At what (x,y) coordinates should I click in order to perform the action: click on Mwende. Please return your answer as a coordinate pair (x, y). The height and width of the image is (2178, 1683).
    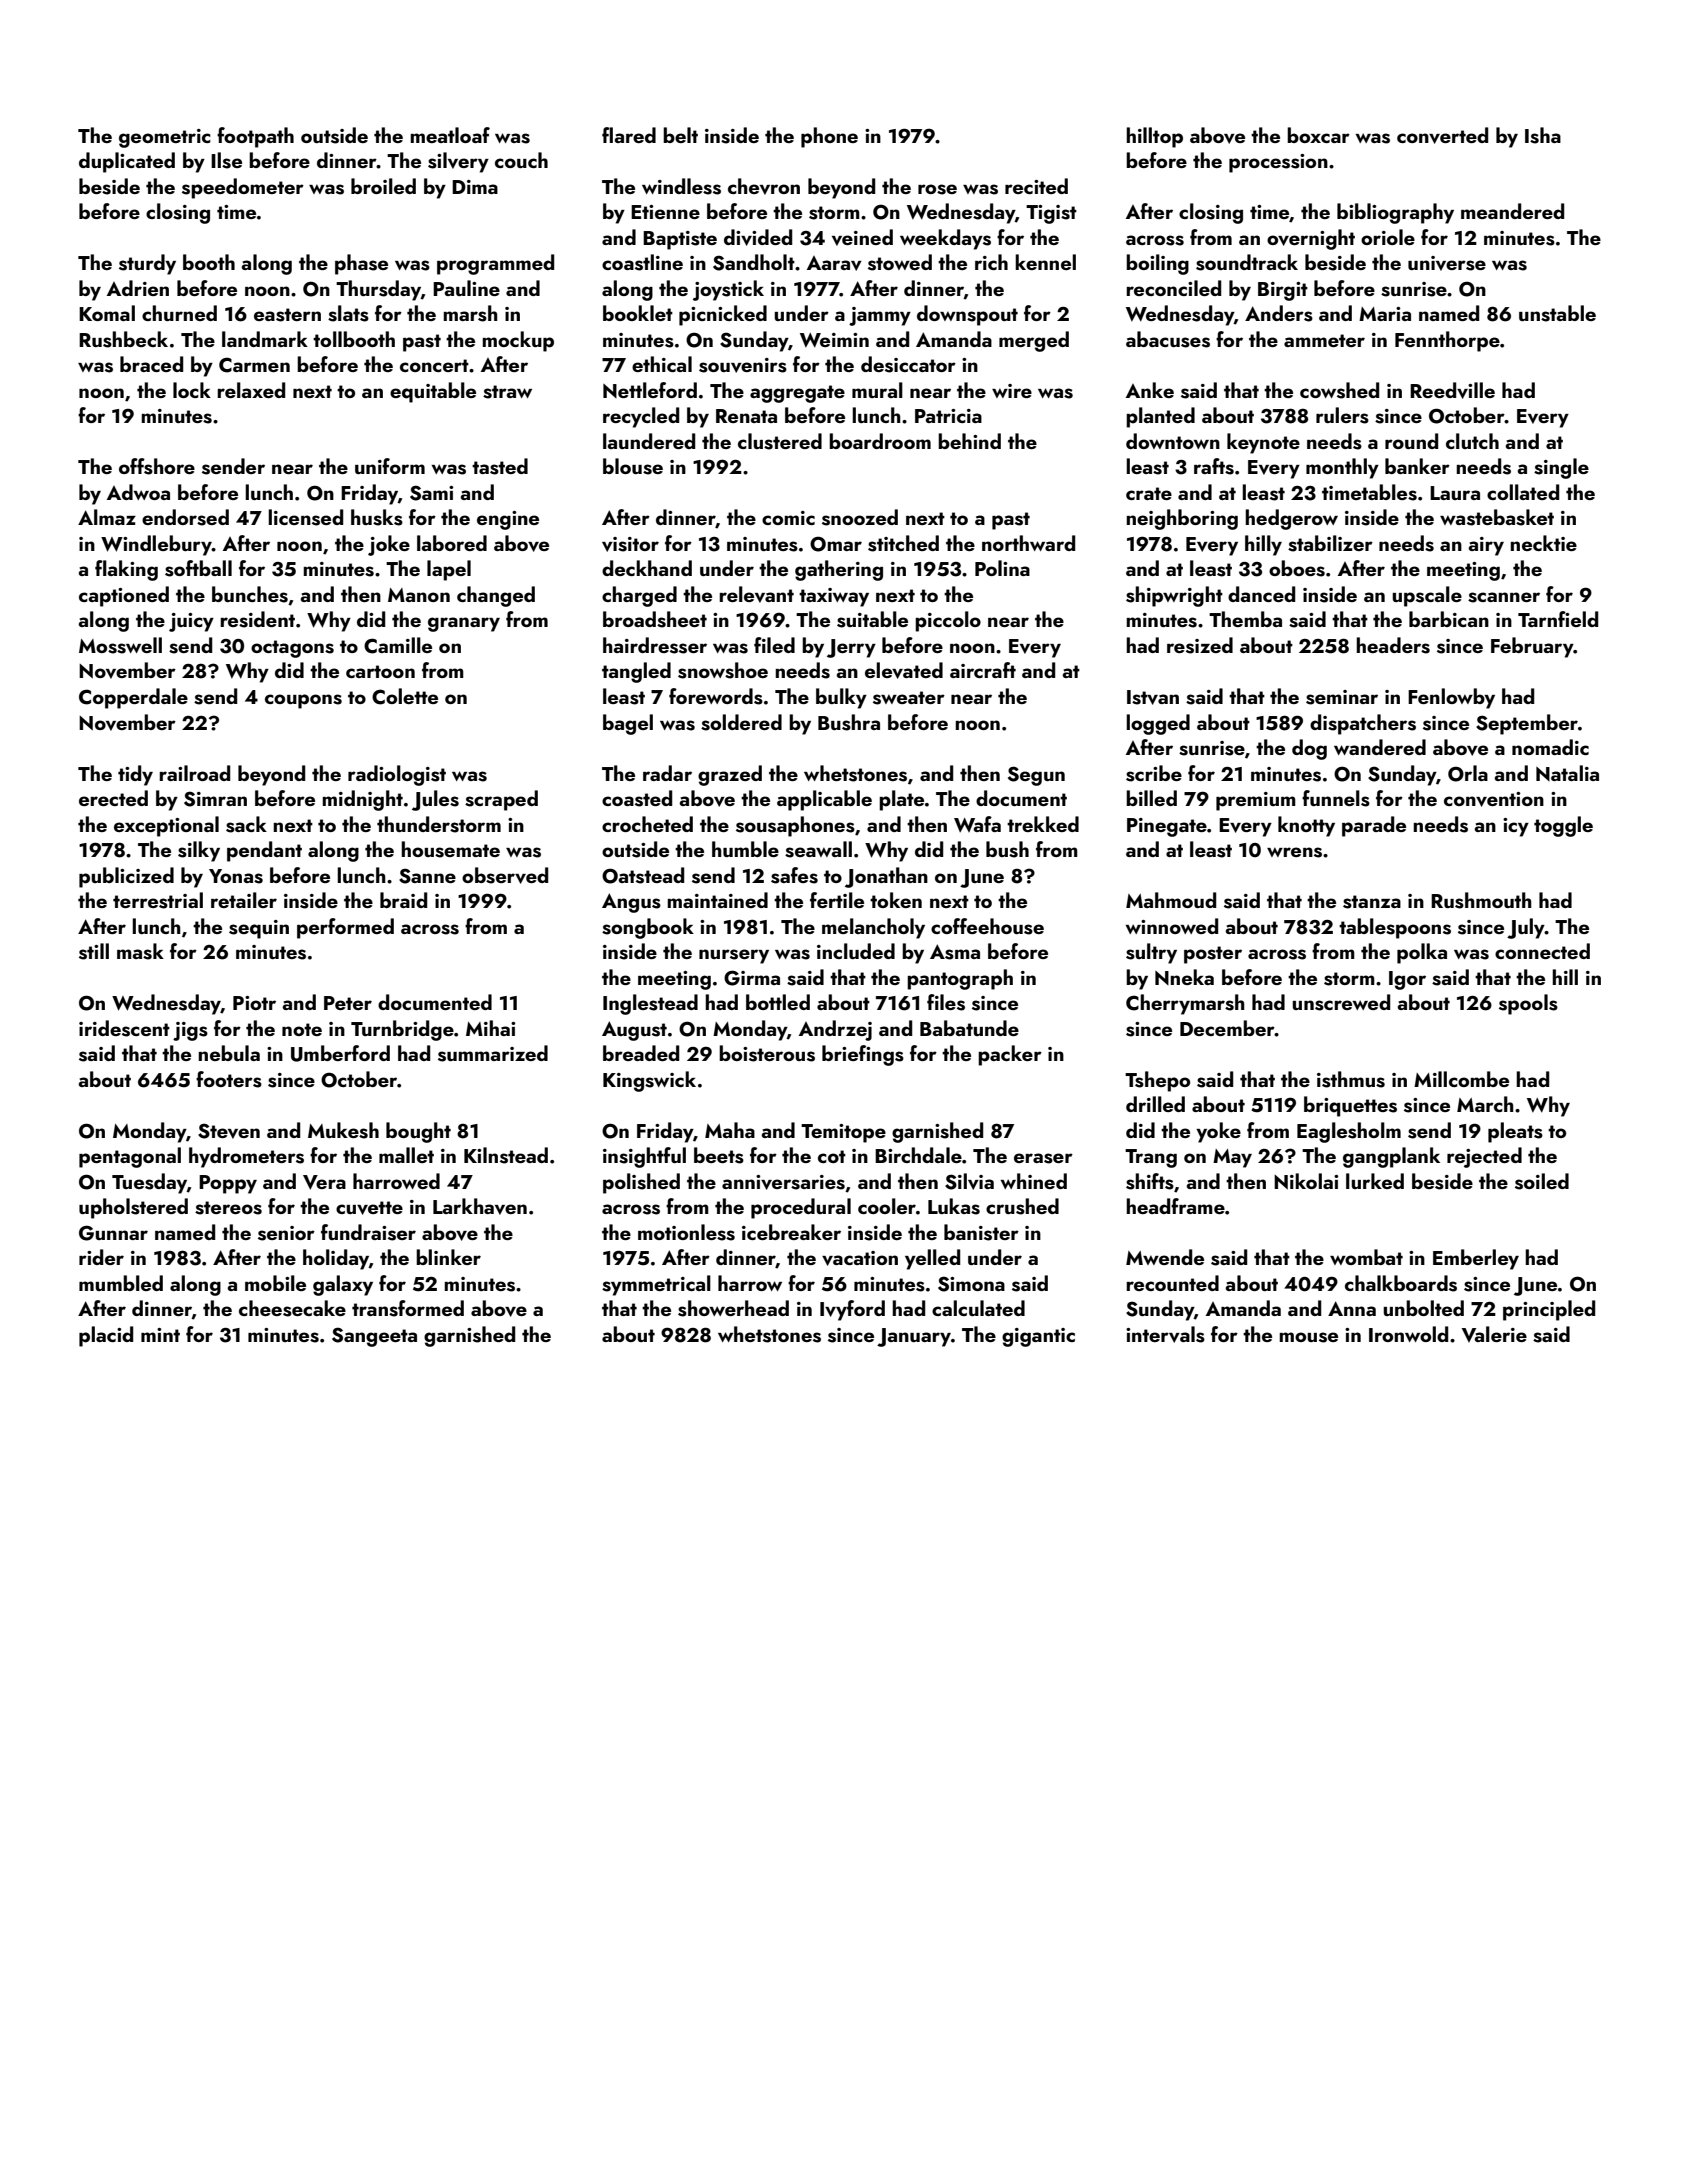
    Looking at the image, I should click on (1165, 1257).
